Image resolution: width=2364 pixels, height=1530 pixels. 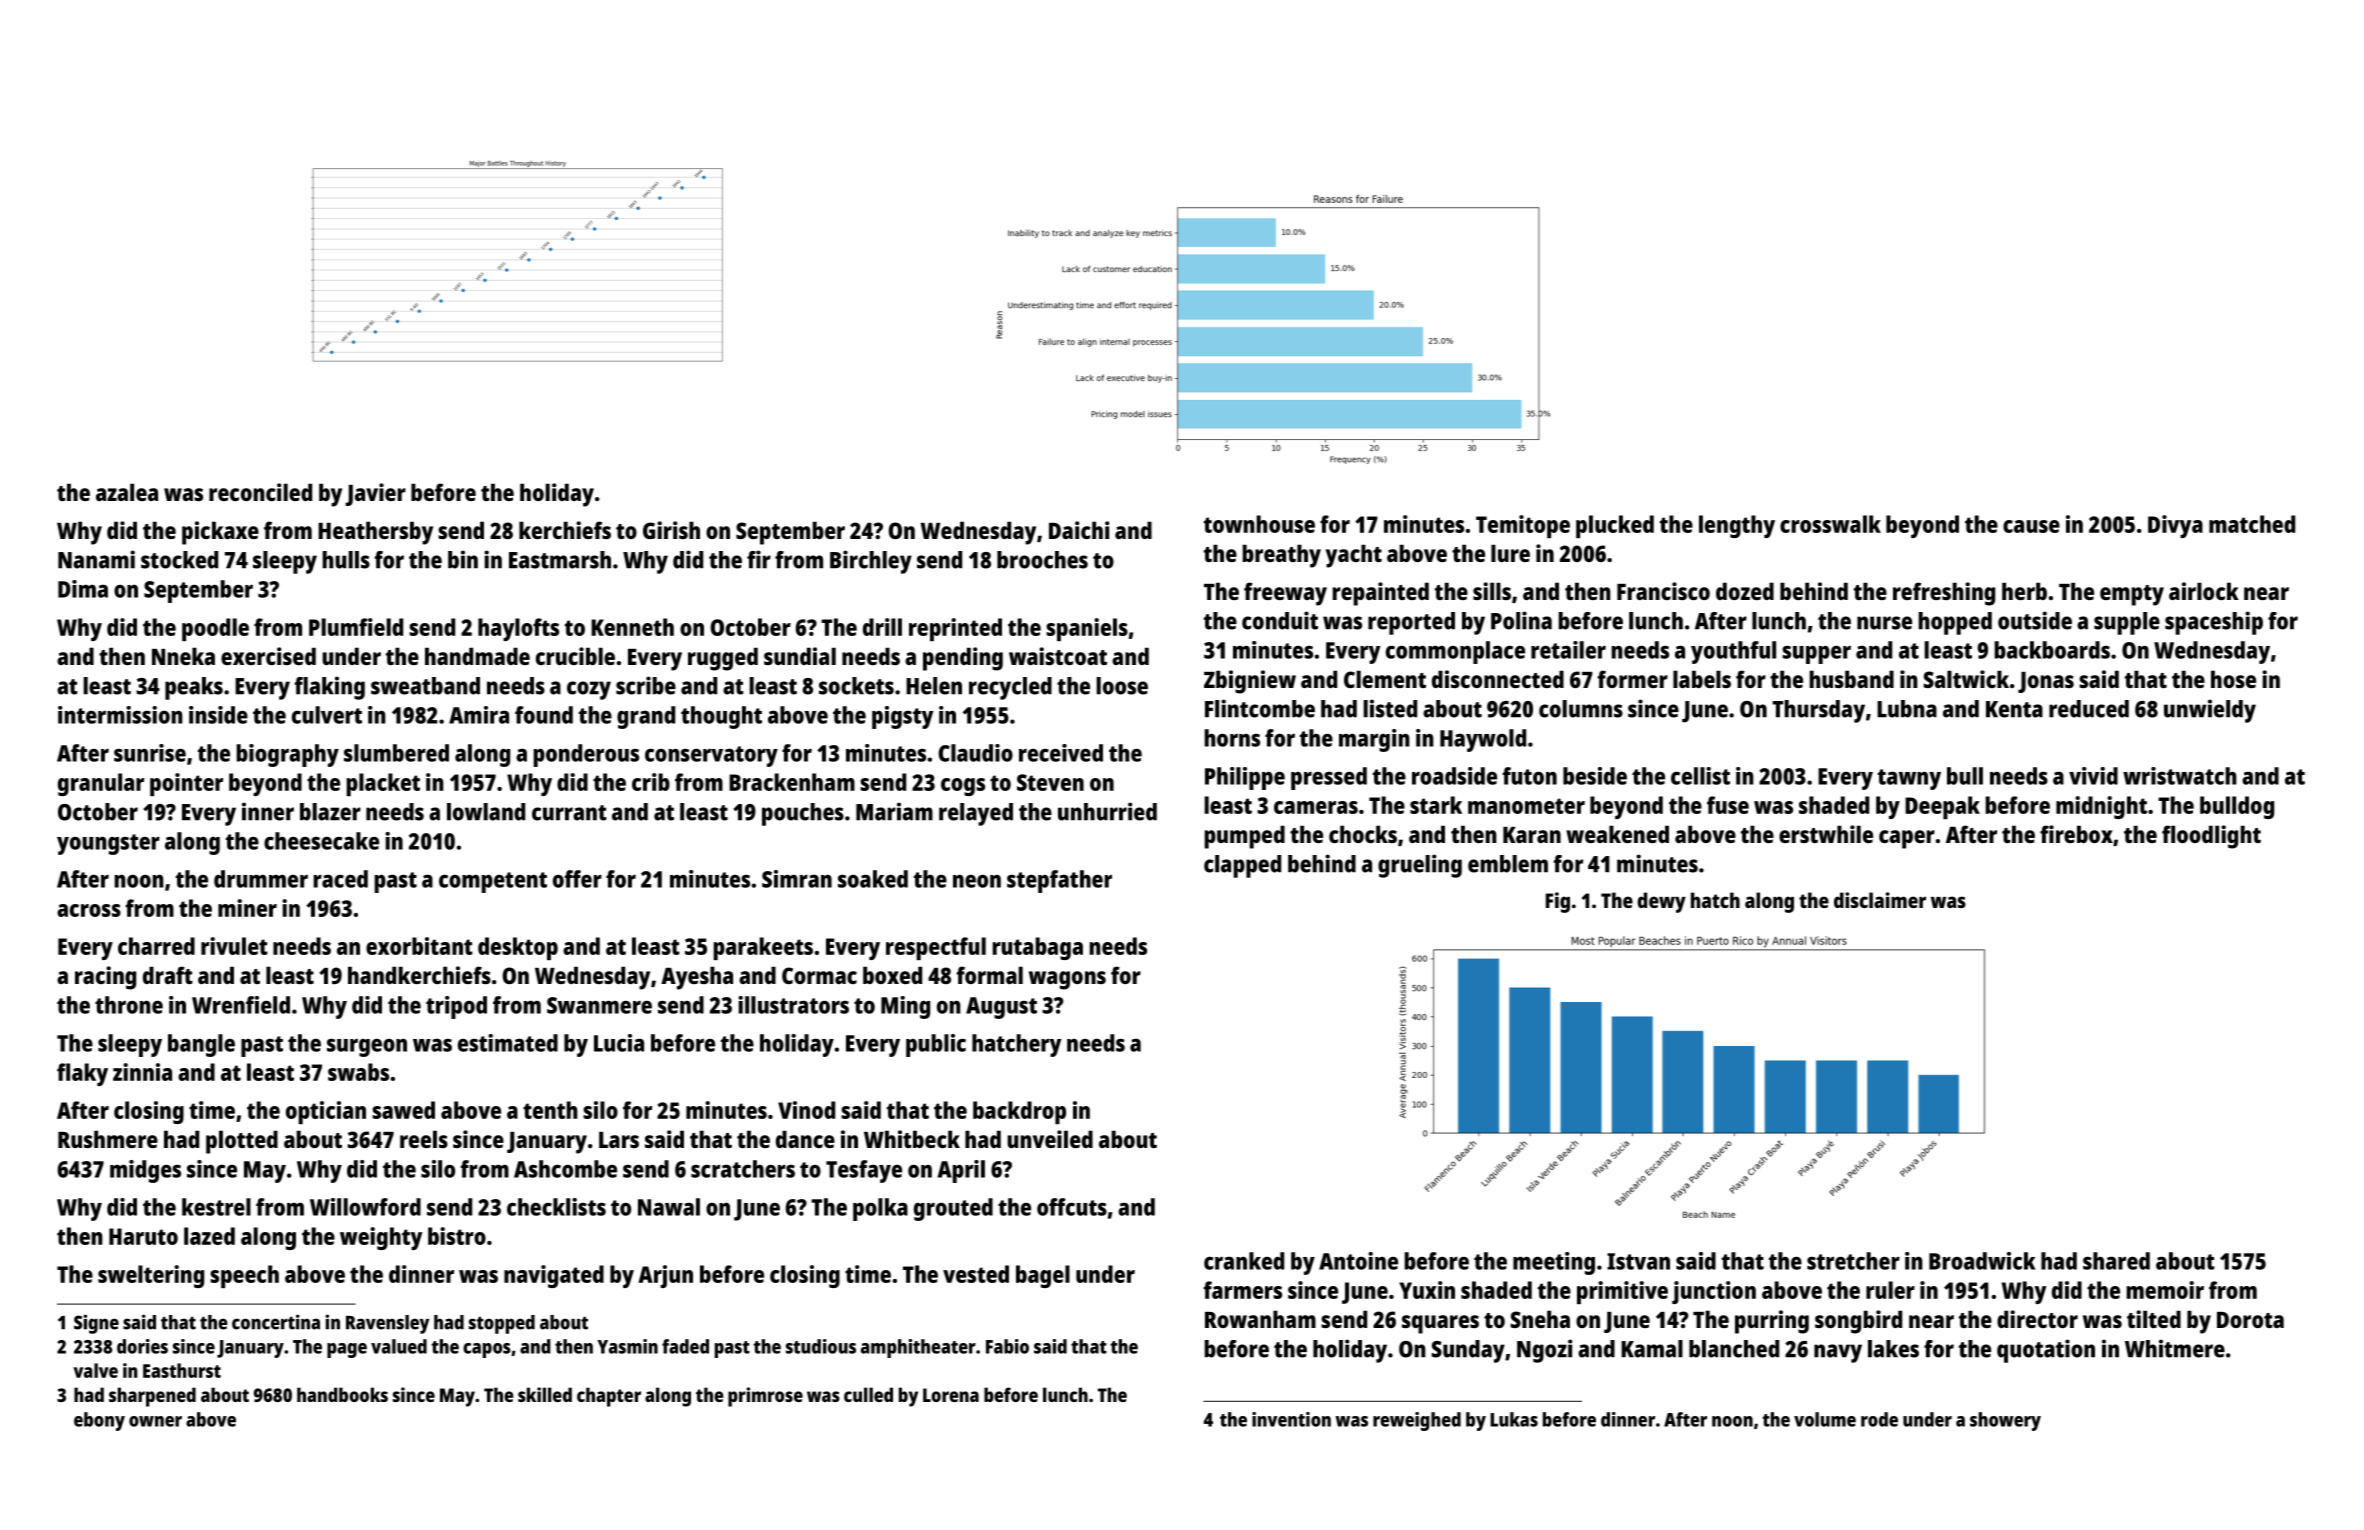 I want to click on youngster, so click(x=108, y=844).
